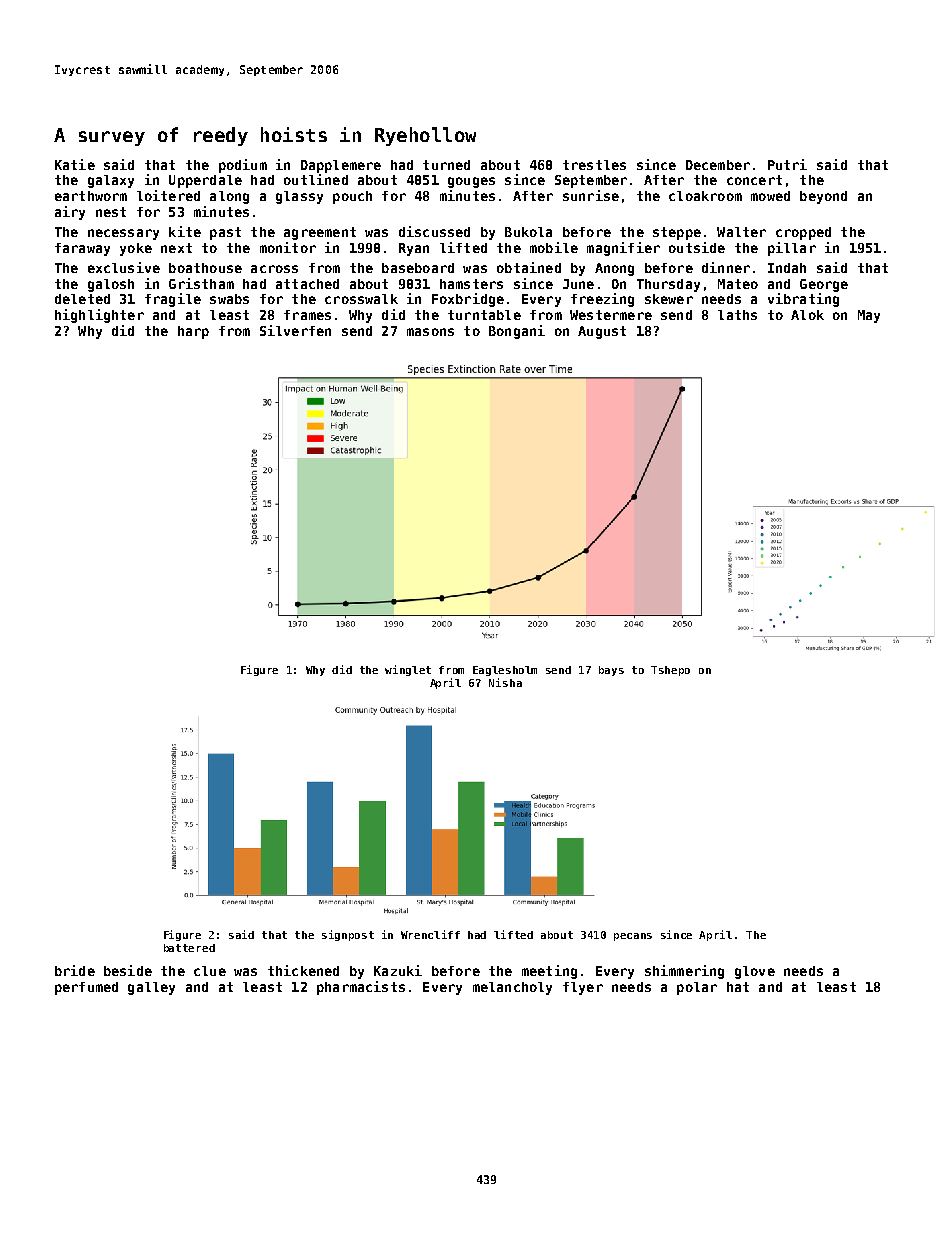  I want to click on Bongani, so click(517, 332).
